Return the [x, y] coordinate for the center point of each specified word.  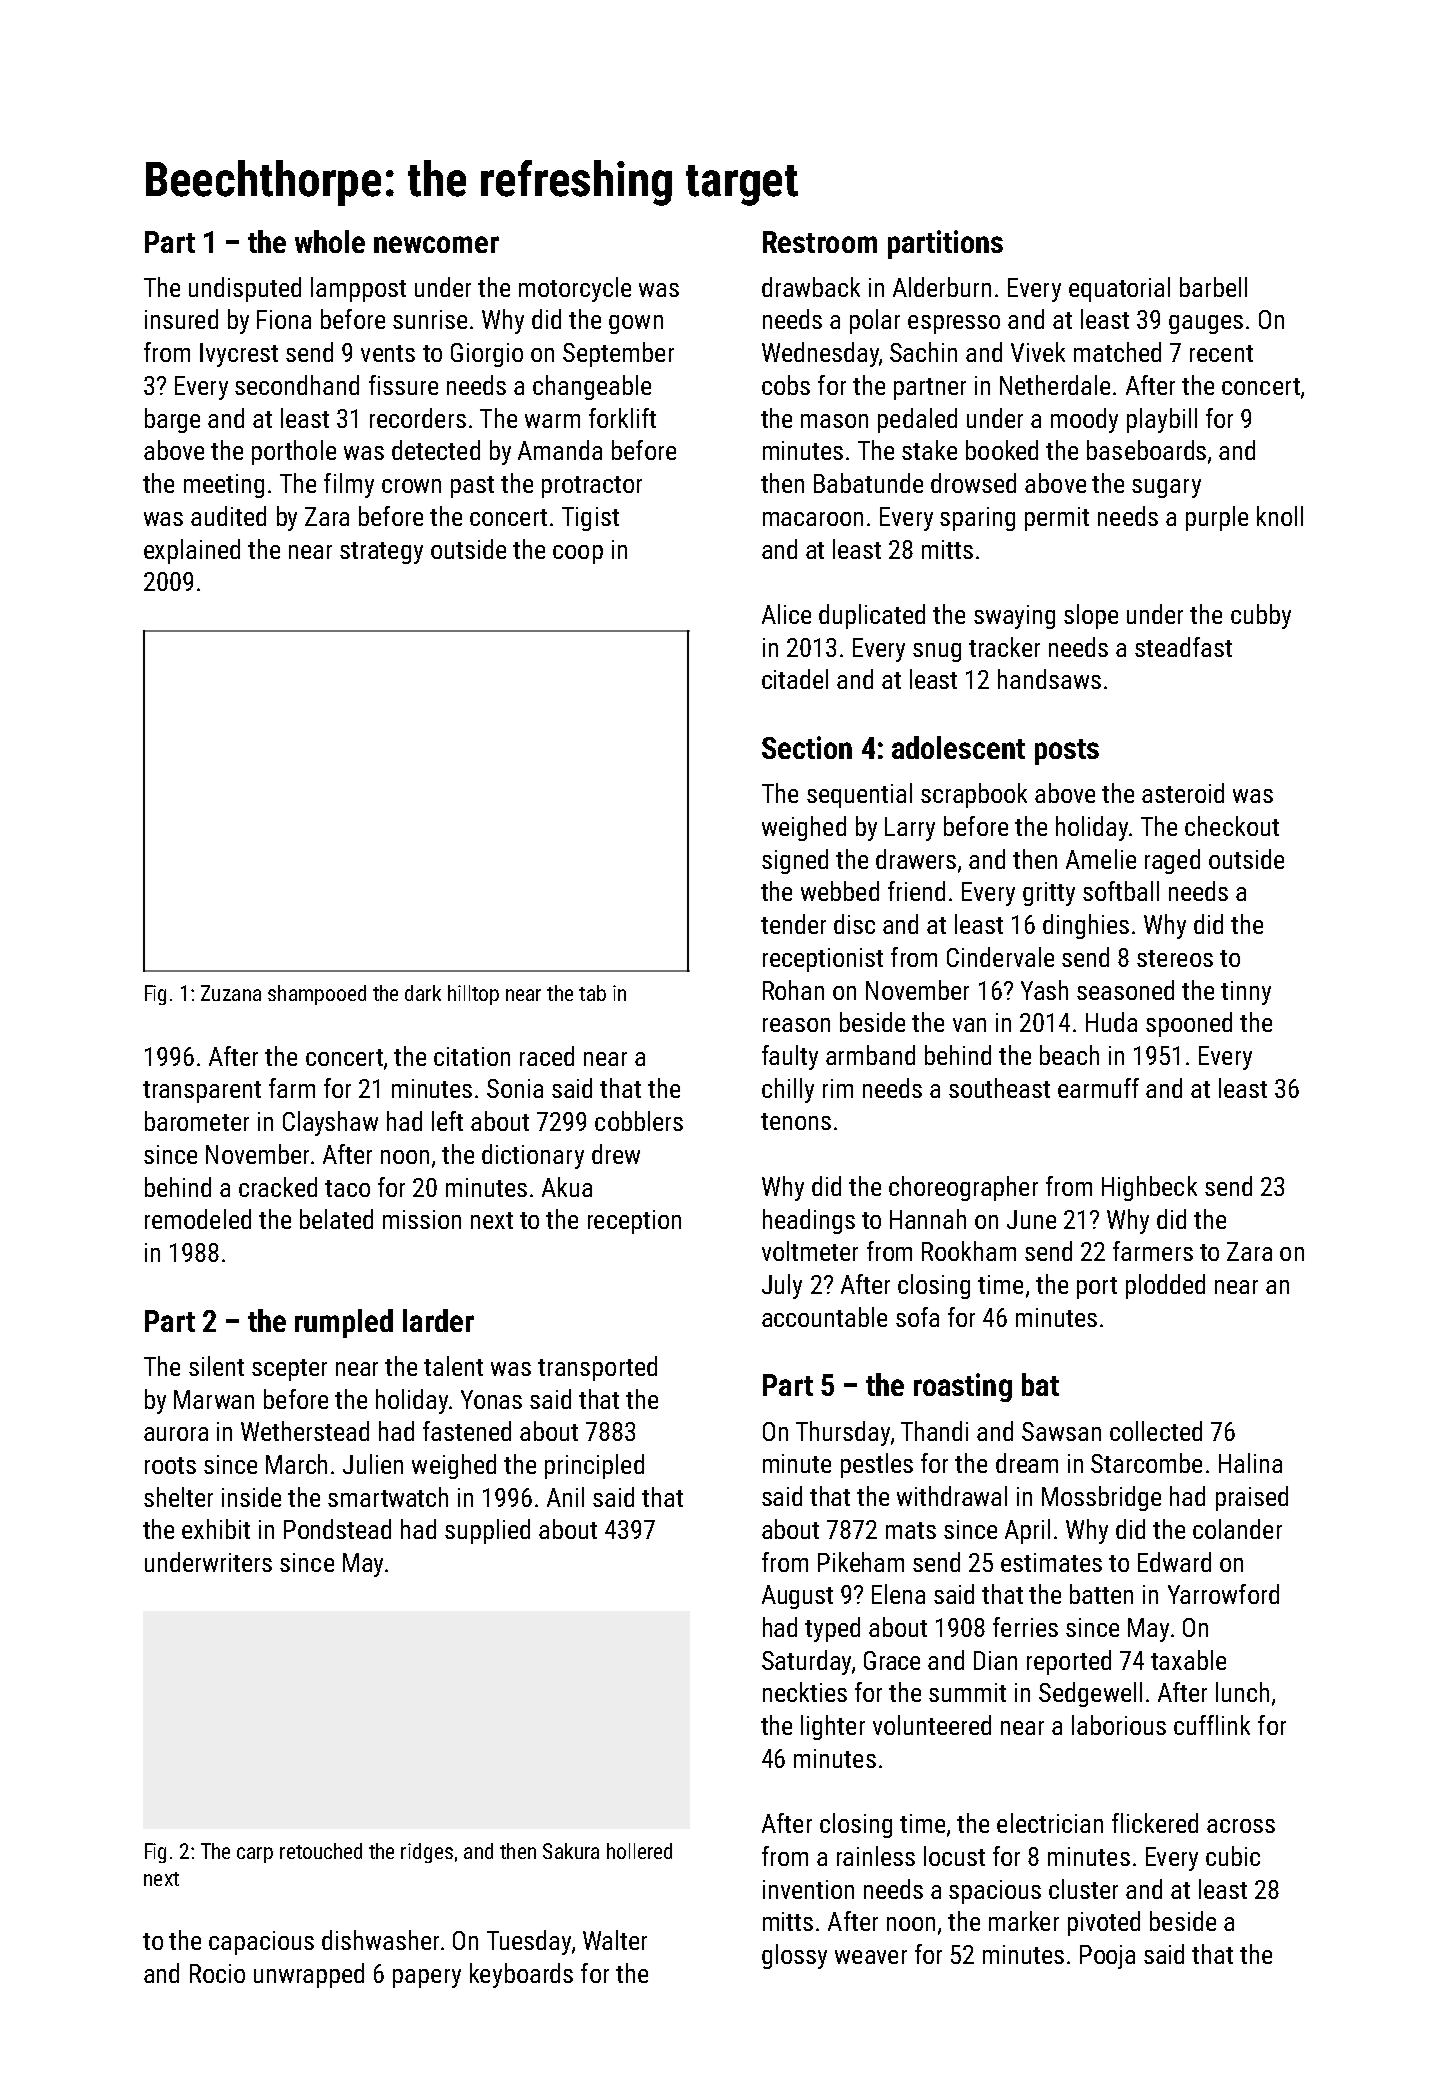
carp [255, 1855]
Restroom [820, 242]
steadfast [1183, 647]
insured [181, 319]
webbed [840, 891]
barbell [1213, 287]
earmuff [1098, 1088]
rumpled [344, 1323]
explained [192, 551]
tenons [796, 1121]
